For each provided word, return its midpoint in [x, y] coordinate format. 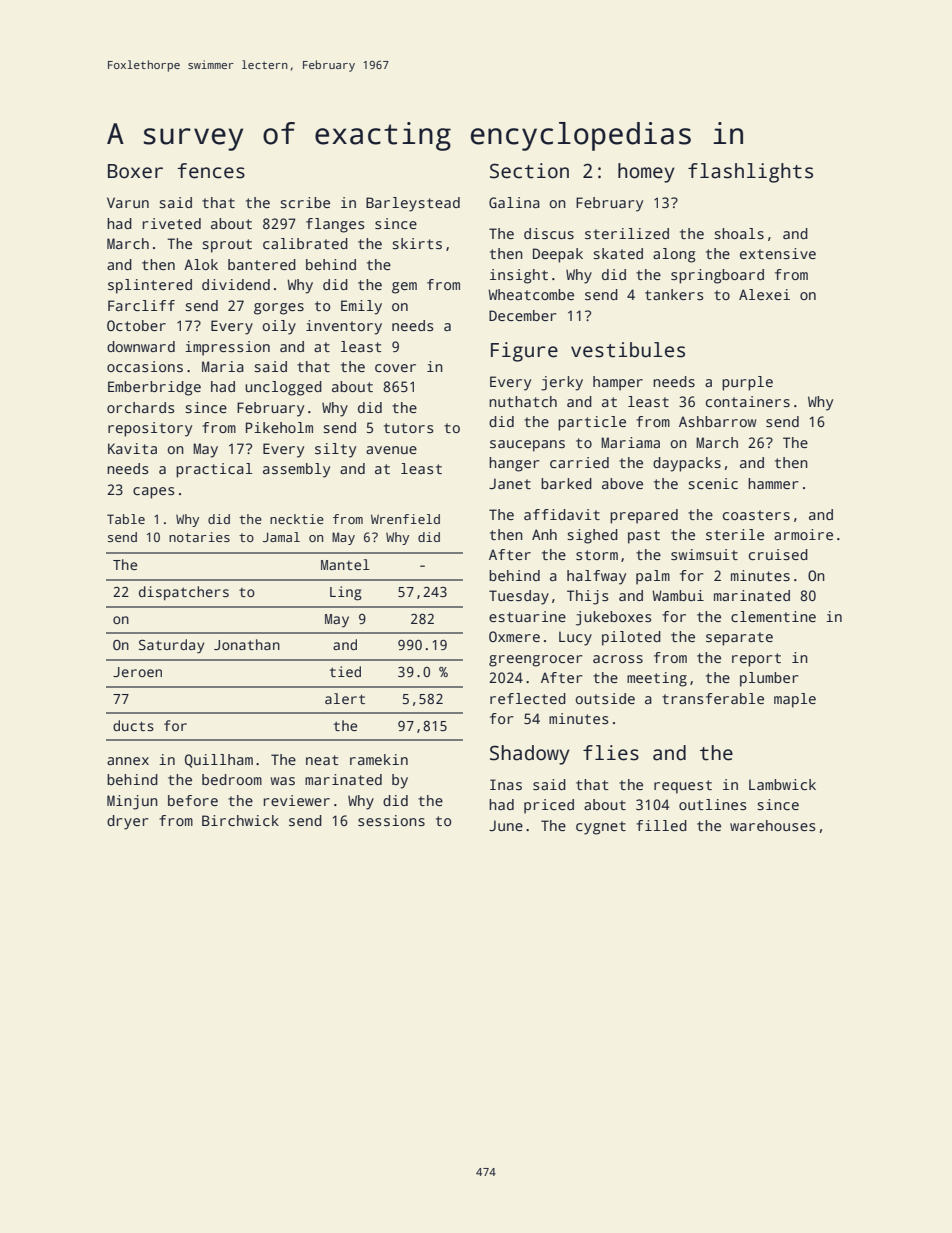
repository [150, 429]
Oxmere [514, 636]
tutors [408, 428]
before [193, 800]
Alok [201, 264]
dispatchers [184, 593]
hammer [773, 483]
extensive [778, 253]
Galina [514, 202]
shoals [739, 233]
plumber [769, 679]
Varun [128, 202]
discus [549, 233]
